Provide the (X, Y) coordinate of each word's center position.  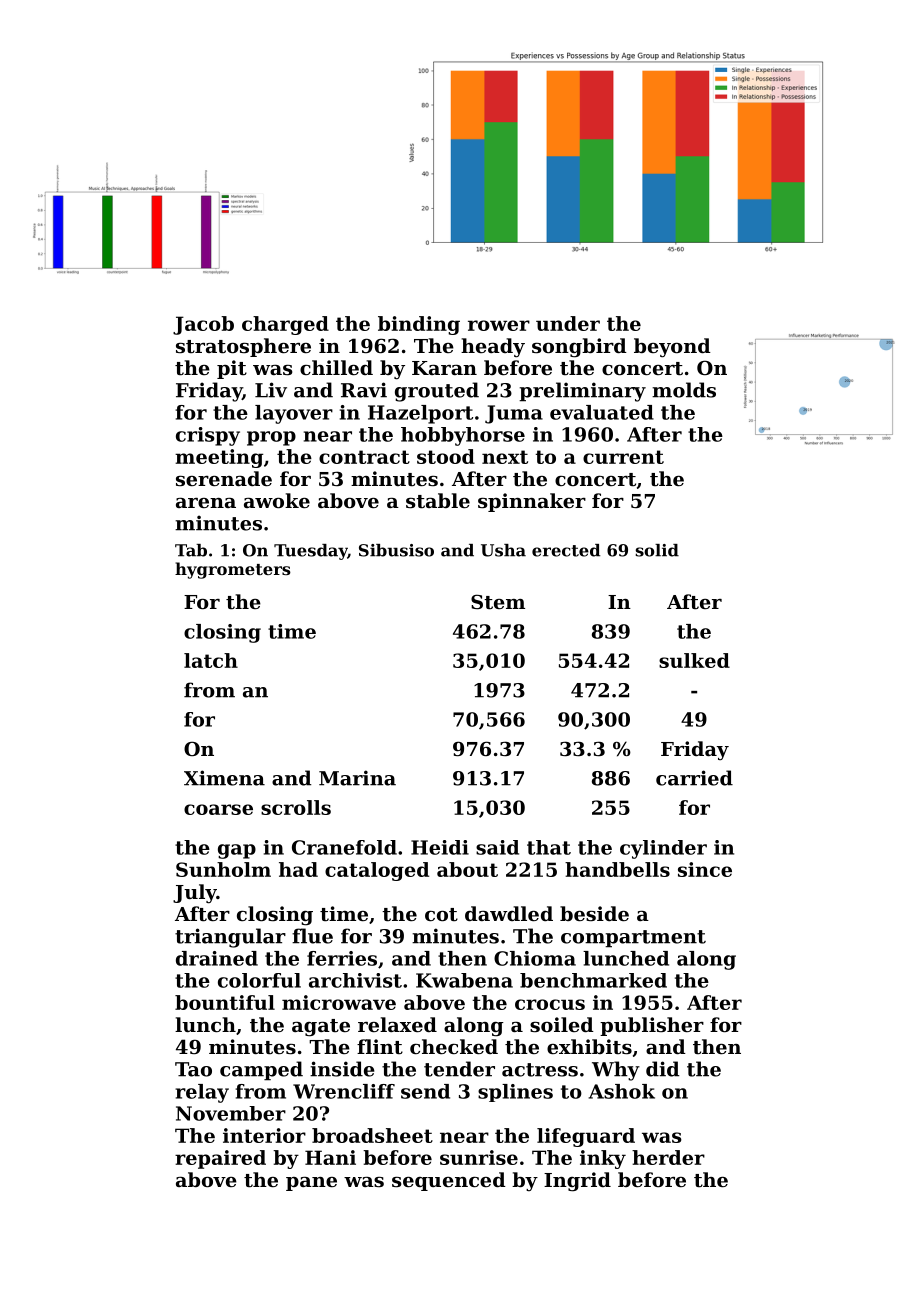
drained (217, 958)
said (497, 847)
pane (311, 1184)
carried (694, 778)
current (623, 457)
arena (206, 503)
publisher (652, 1026)
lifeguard (586, 1137)
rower (499, 325)
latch (211, 660)
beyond (672, 348)
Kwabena (464, 980)
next (505, 457)
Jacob (203, 325)
